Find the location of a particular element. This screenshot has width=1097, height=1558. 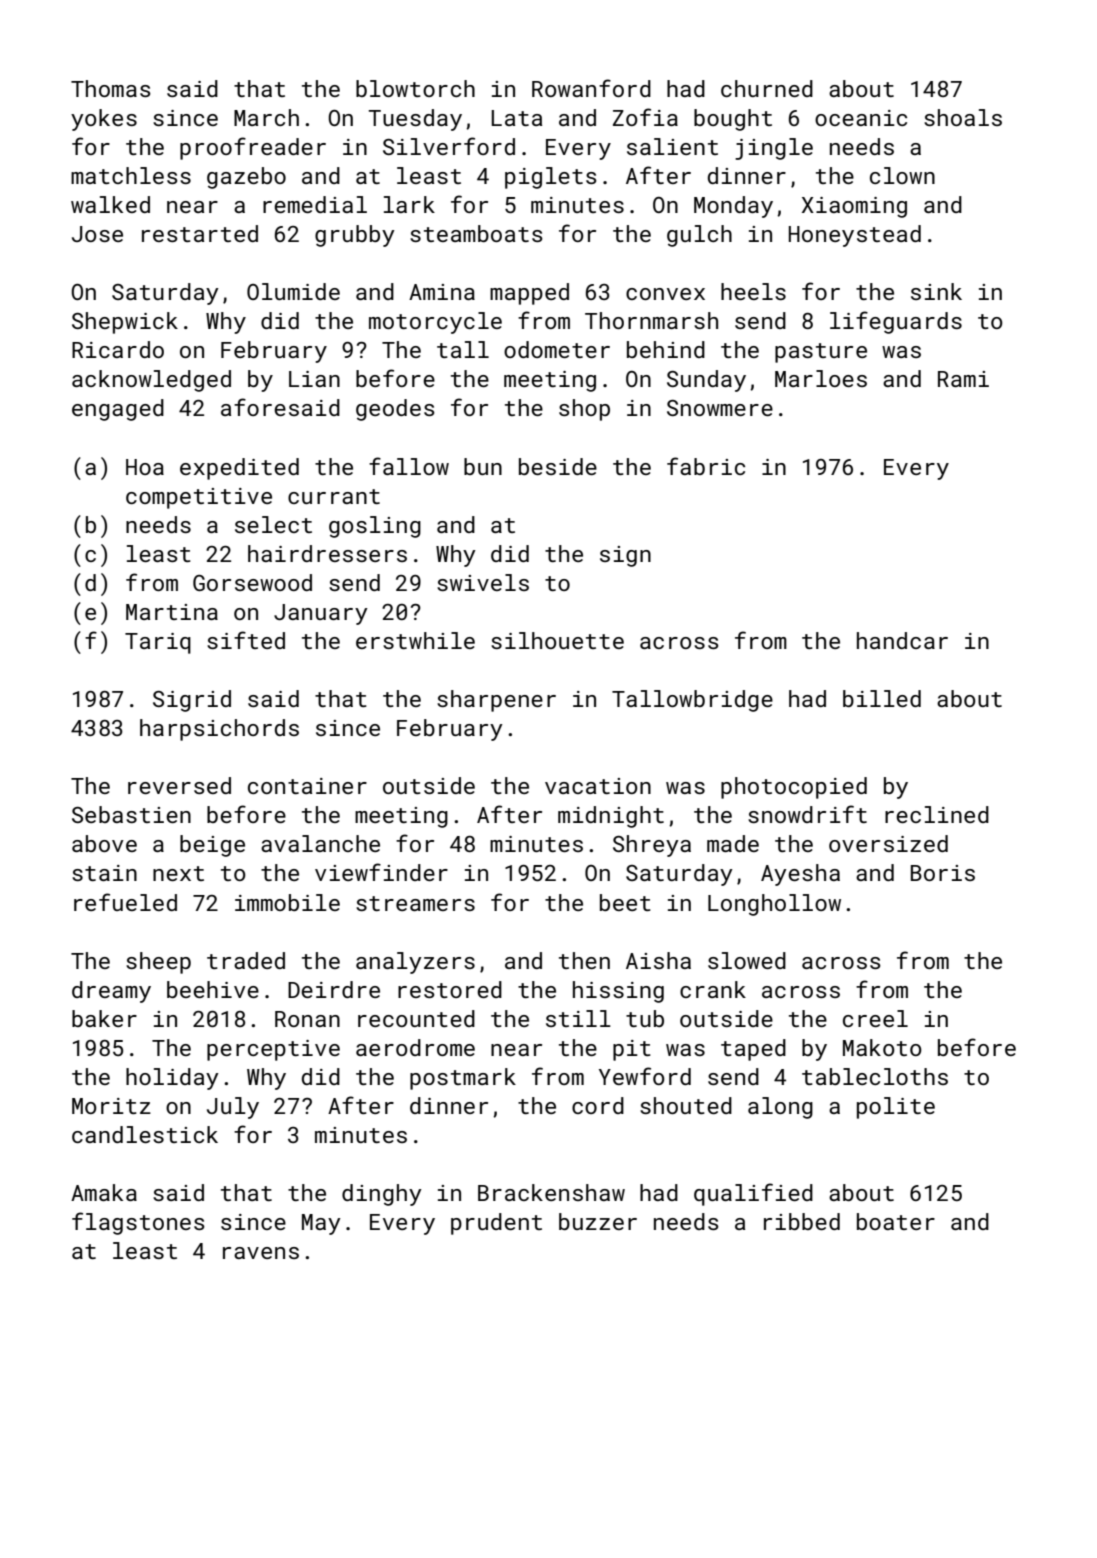

piglets is located at coordinates (551, 178).
